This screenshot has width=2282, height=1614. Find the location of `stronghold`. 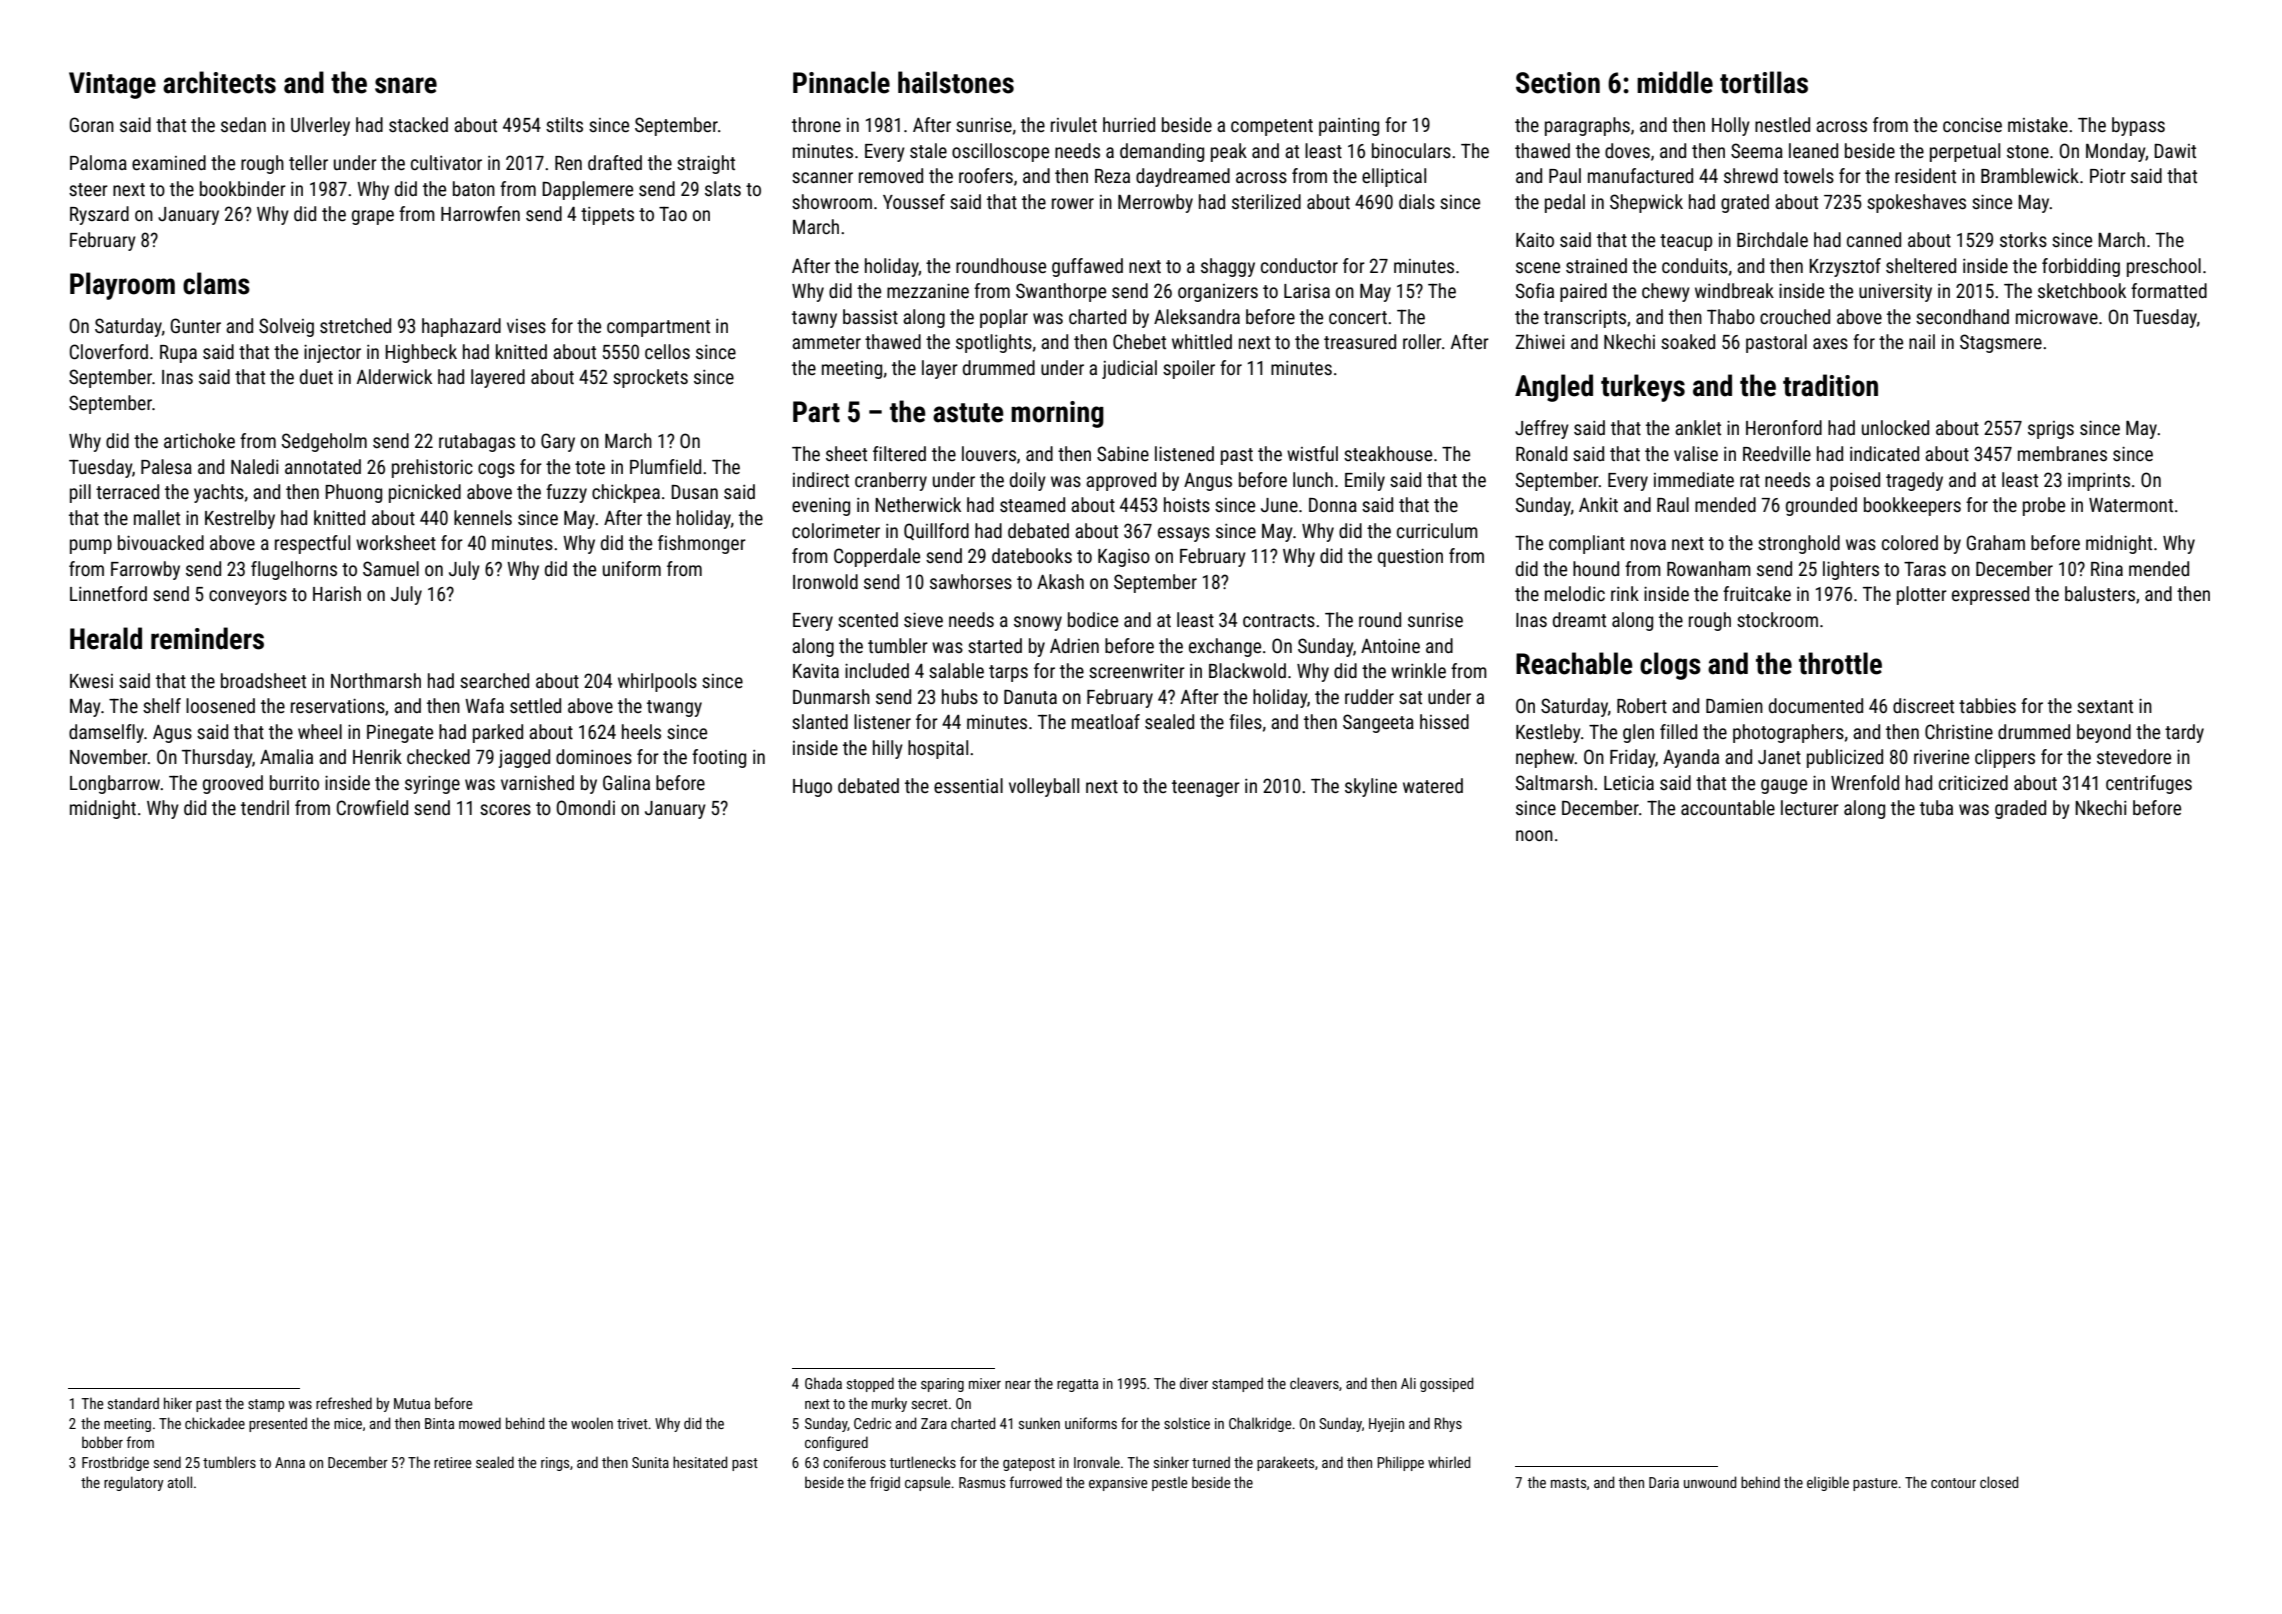

stronghold is located at coordinates (1799, 544).
